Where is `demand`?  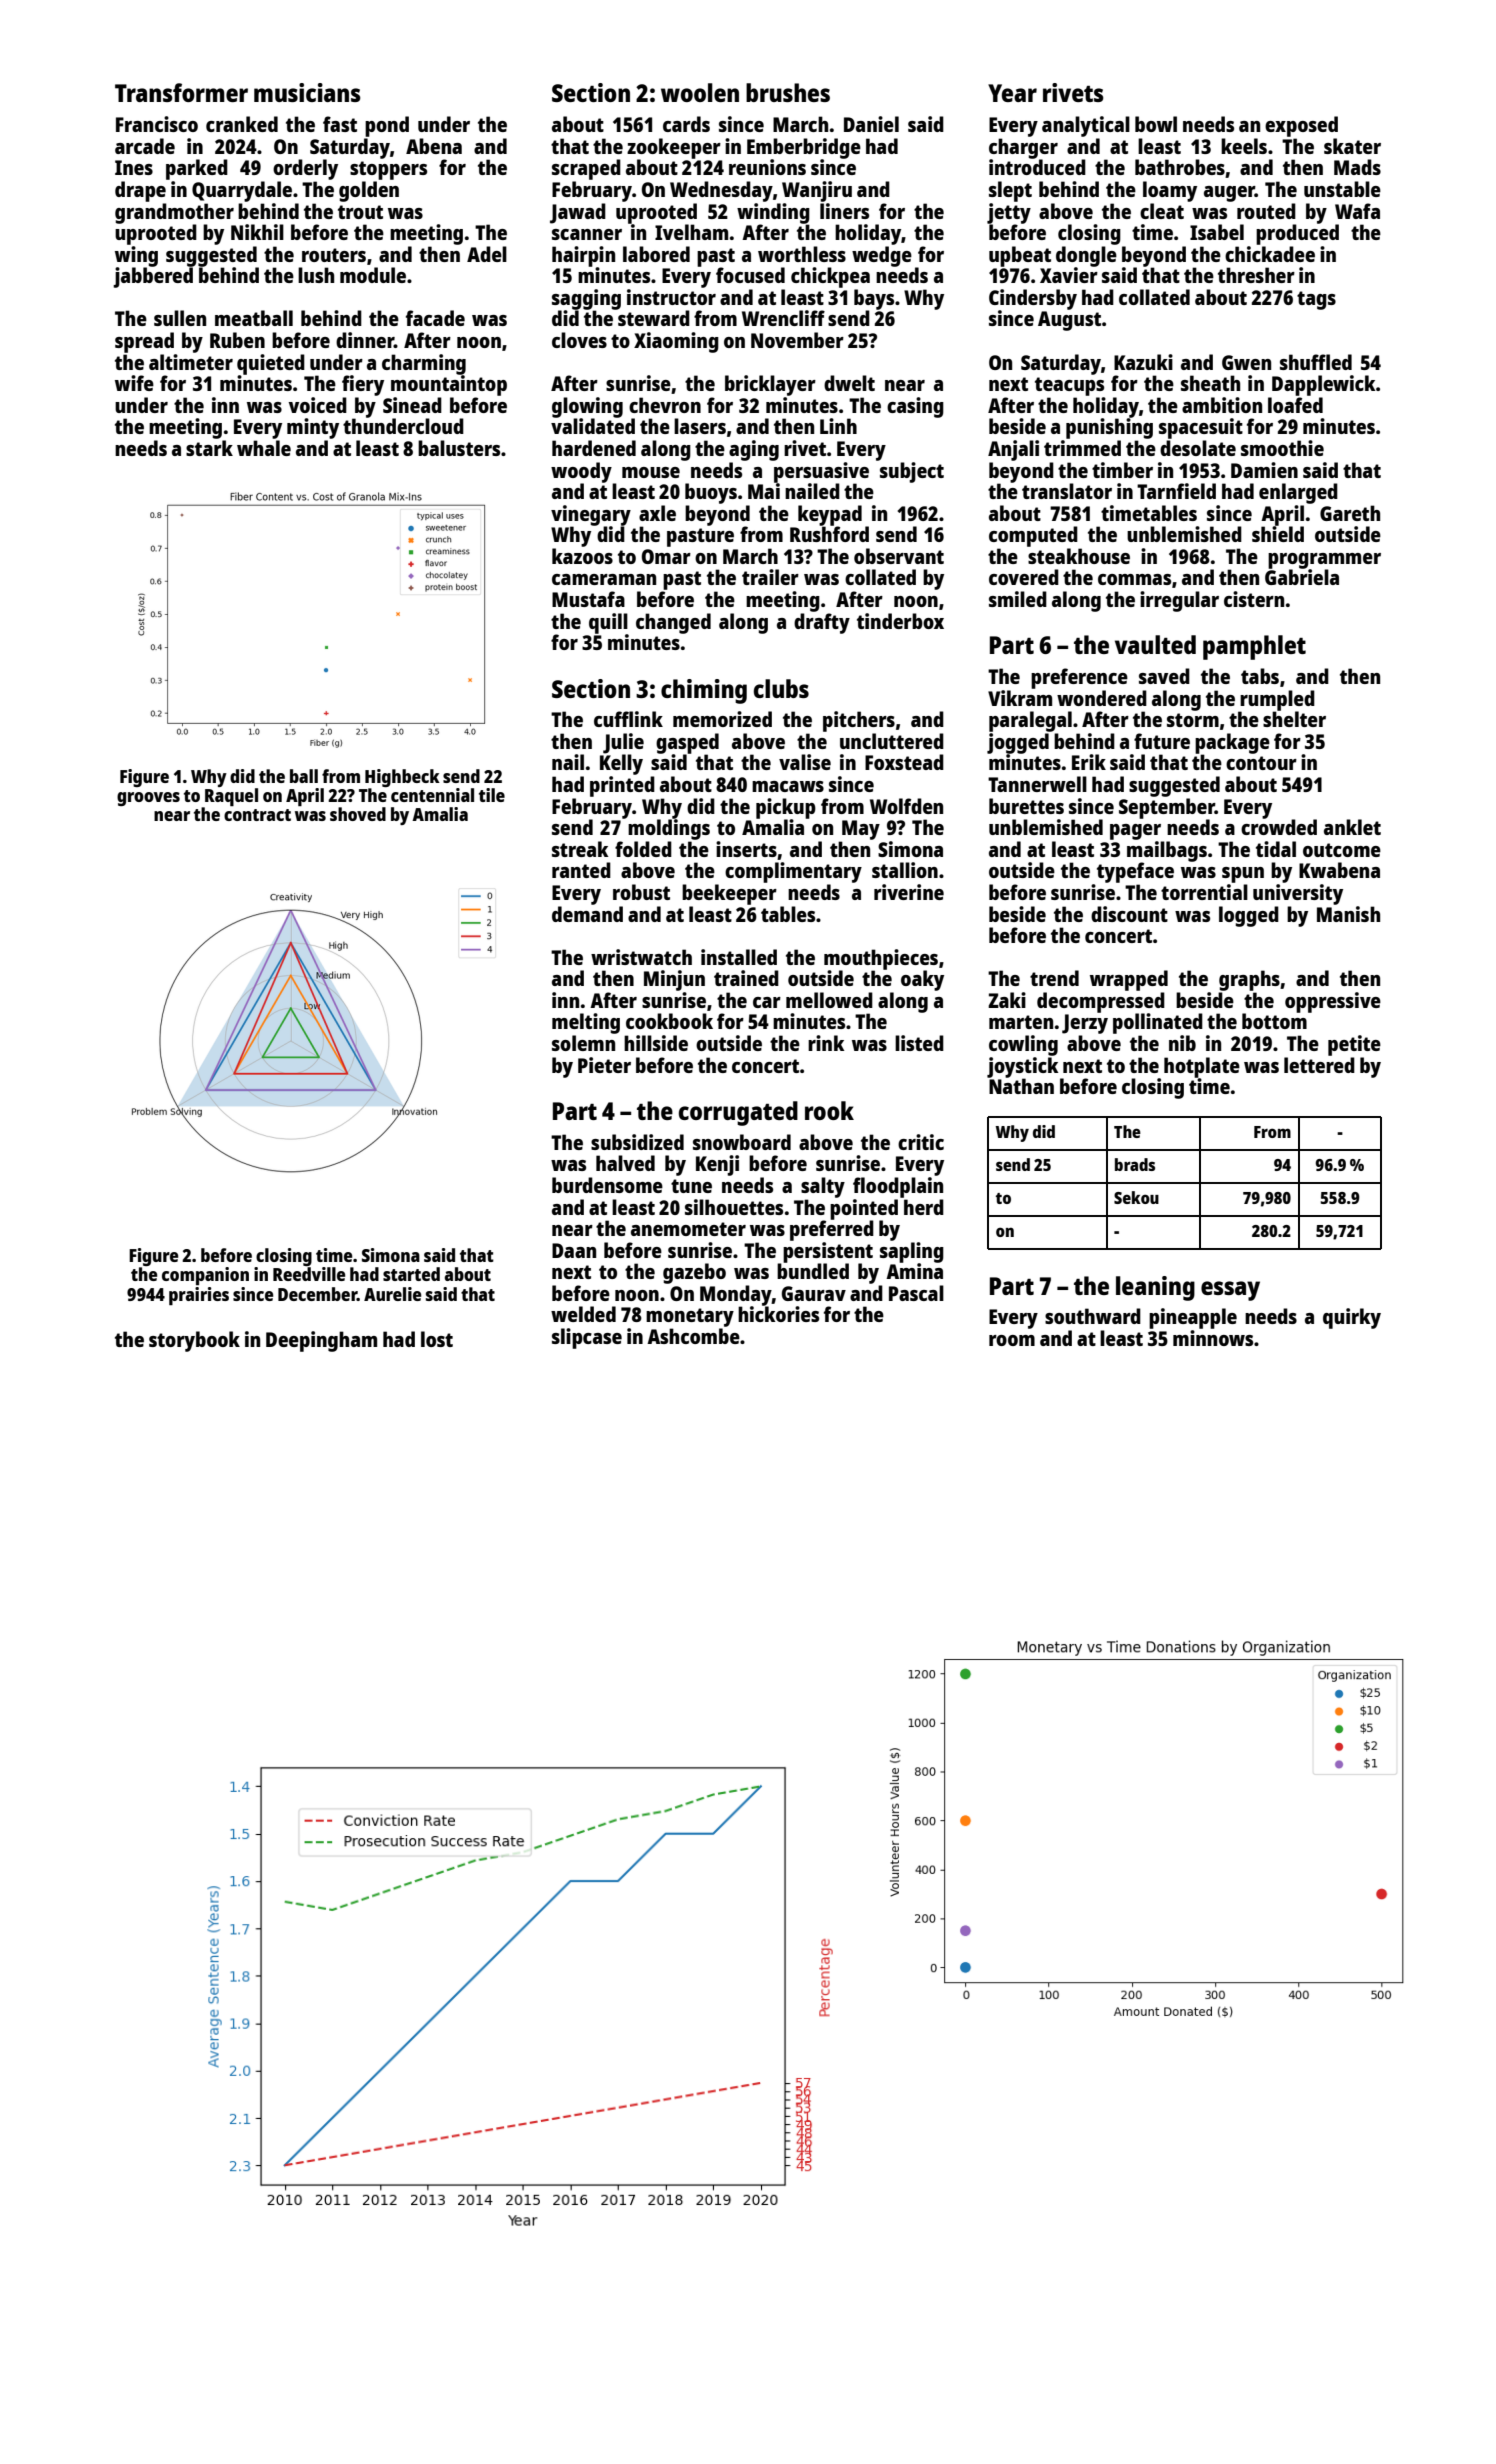
demand is located at coordinates (587, 914).
